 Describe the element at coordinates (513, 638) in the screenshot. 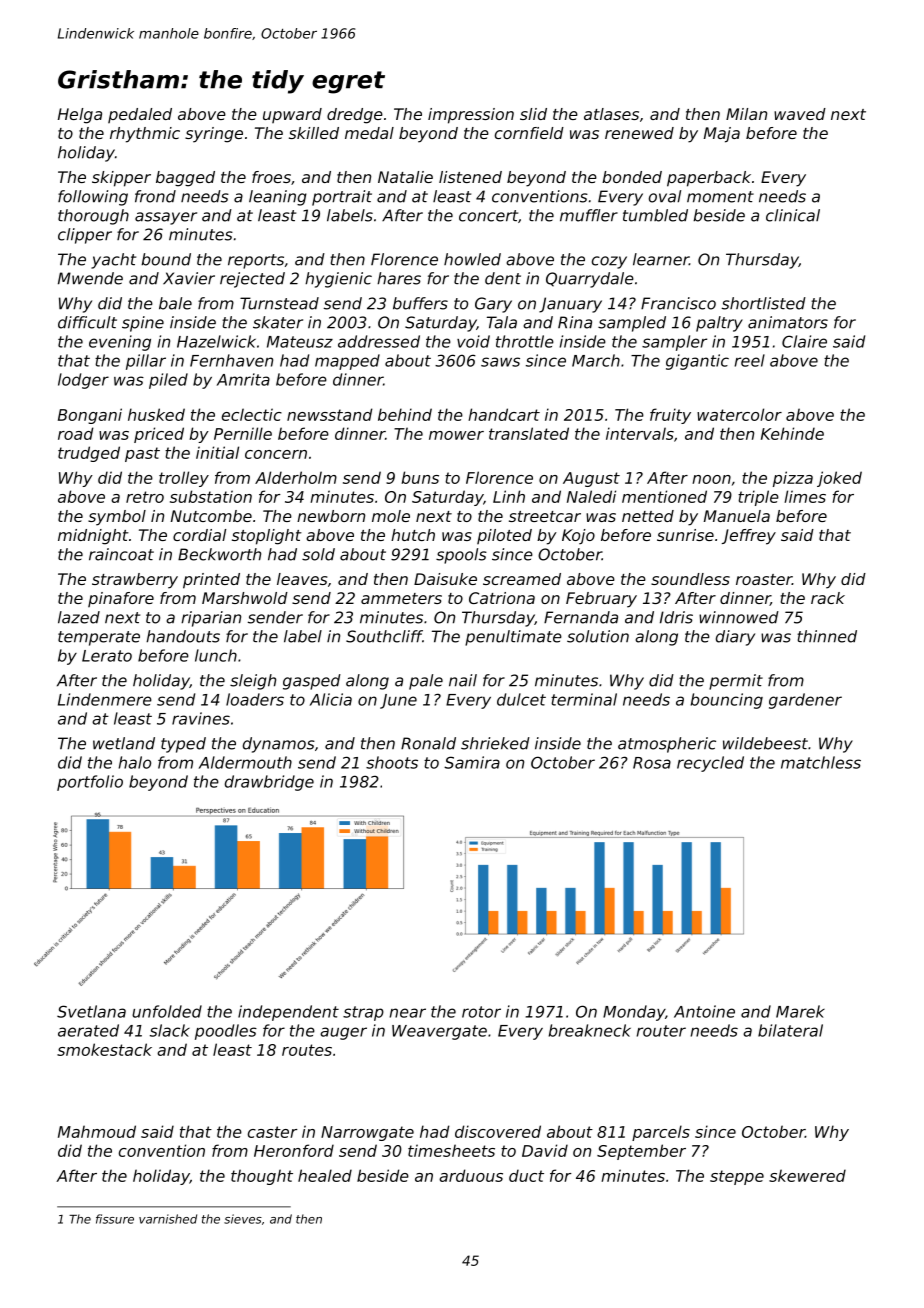

I see `penultimate` at that location.
